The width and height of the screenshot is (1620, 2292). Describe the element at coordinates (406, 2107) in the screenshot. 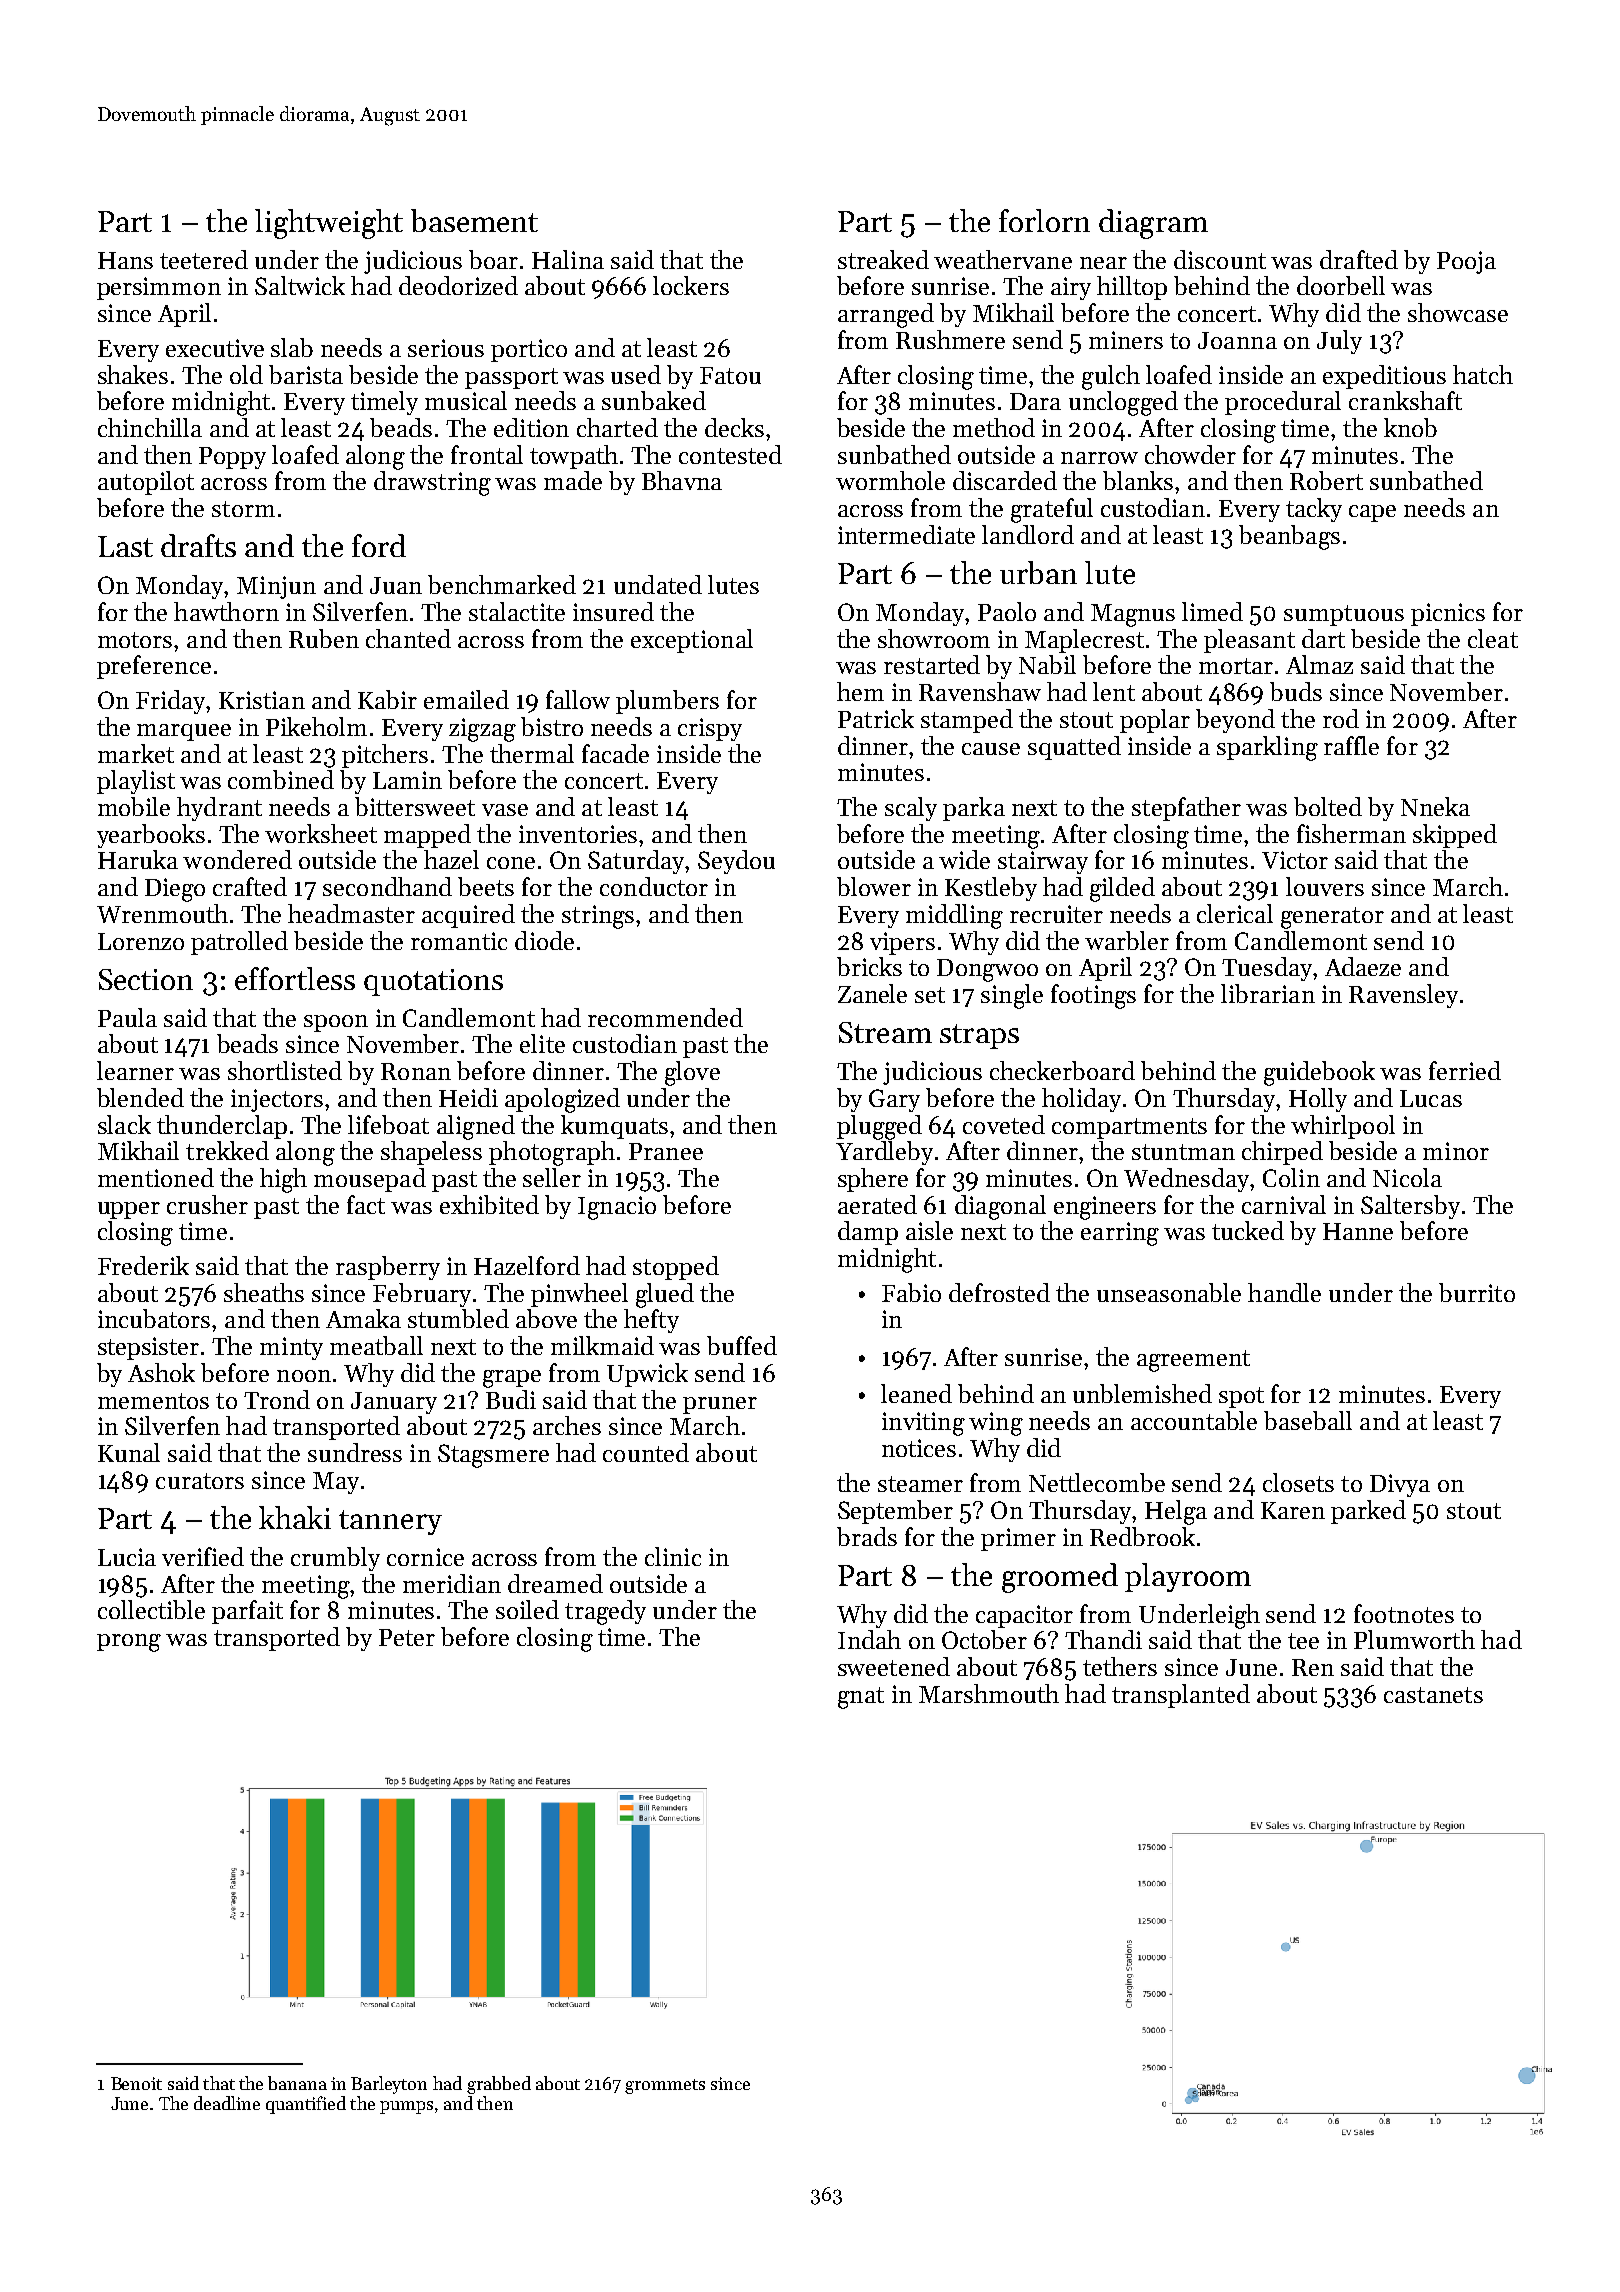

I see `pumps` at that location.
